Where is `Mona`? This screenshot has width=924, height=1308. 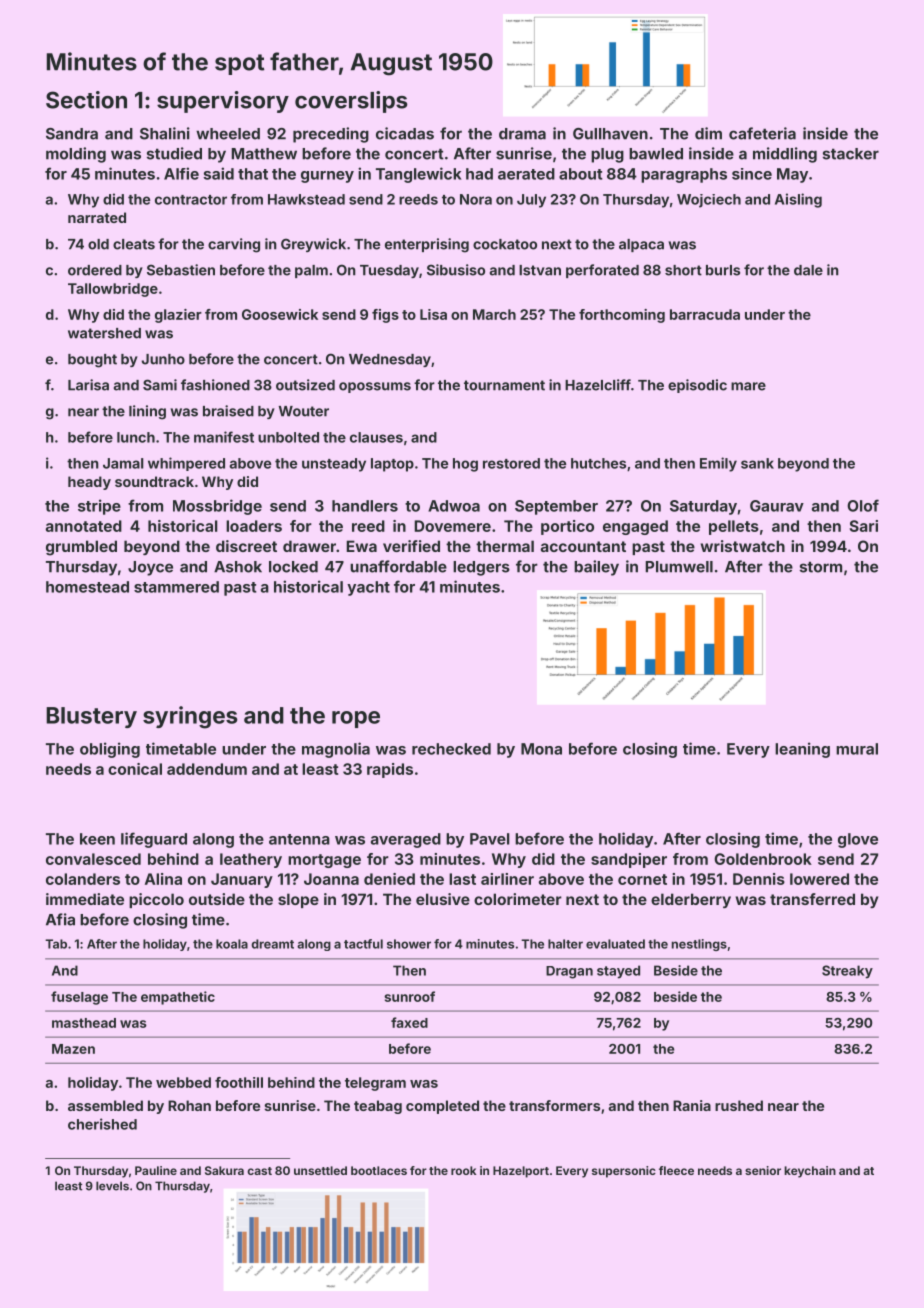 Mona is located at coordinates (541, 749).
